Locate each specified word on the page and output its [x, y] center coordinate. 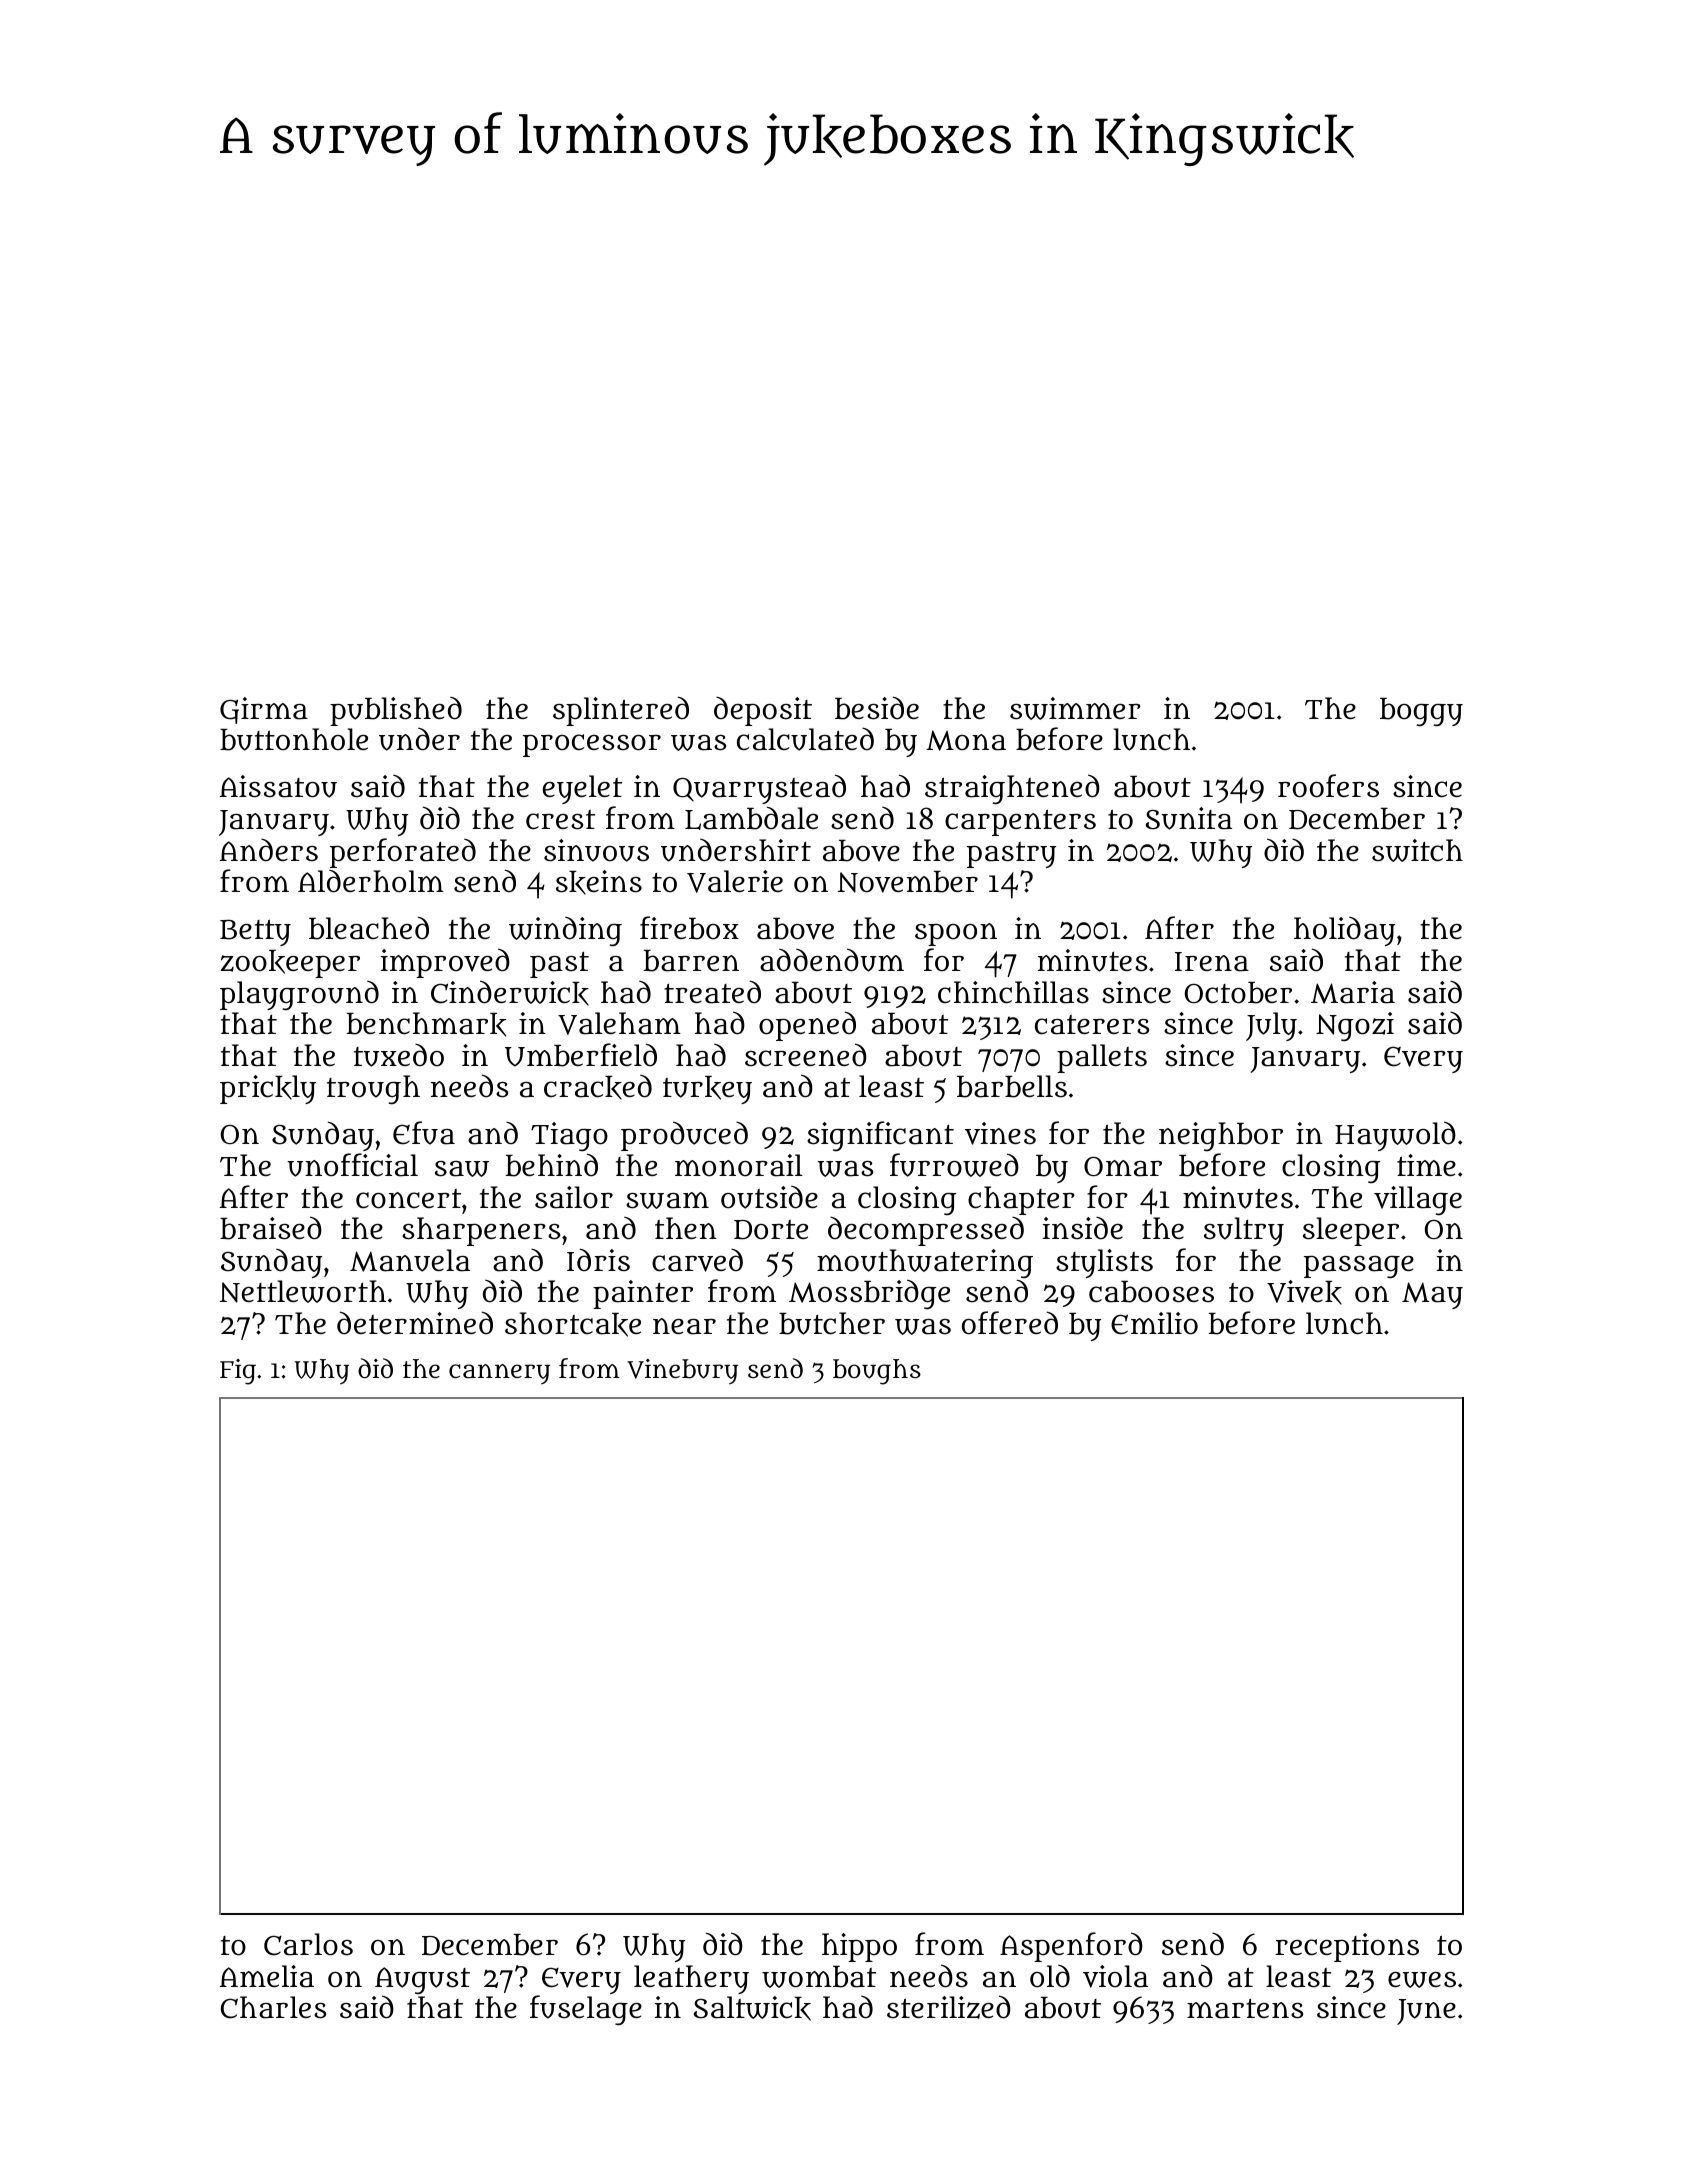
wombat [819, 1977]
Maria [1353, 992]
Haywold [1395, 1136]
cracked [598, 1087]
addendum [832, 960]
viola [1115, 1976]
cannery [499, 1374]
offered [1010, 1323]
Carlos [308, 1944]
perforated [403, 853]
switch [1417, 850]
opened [807, 1026]
